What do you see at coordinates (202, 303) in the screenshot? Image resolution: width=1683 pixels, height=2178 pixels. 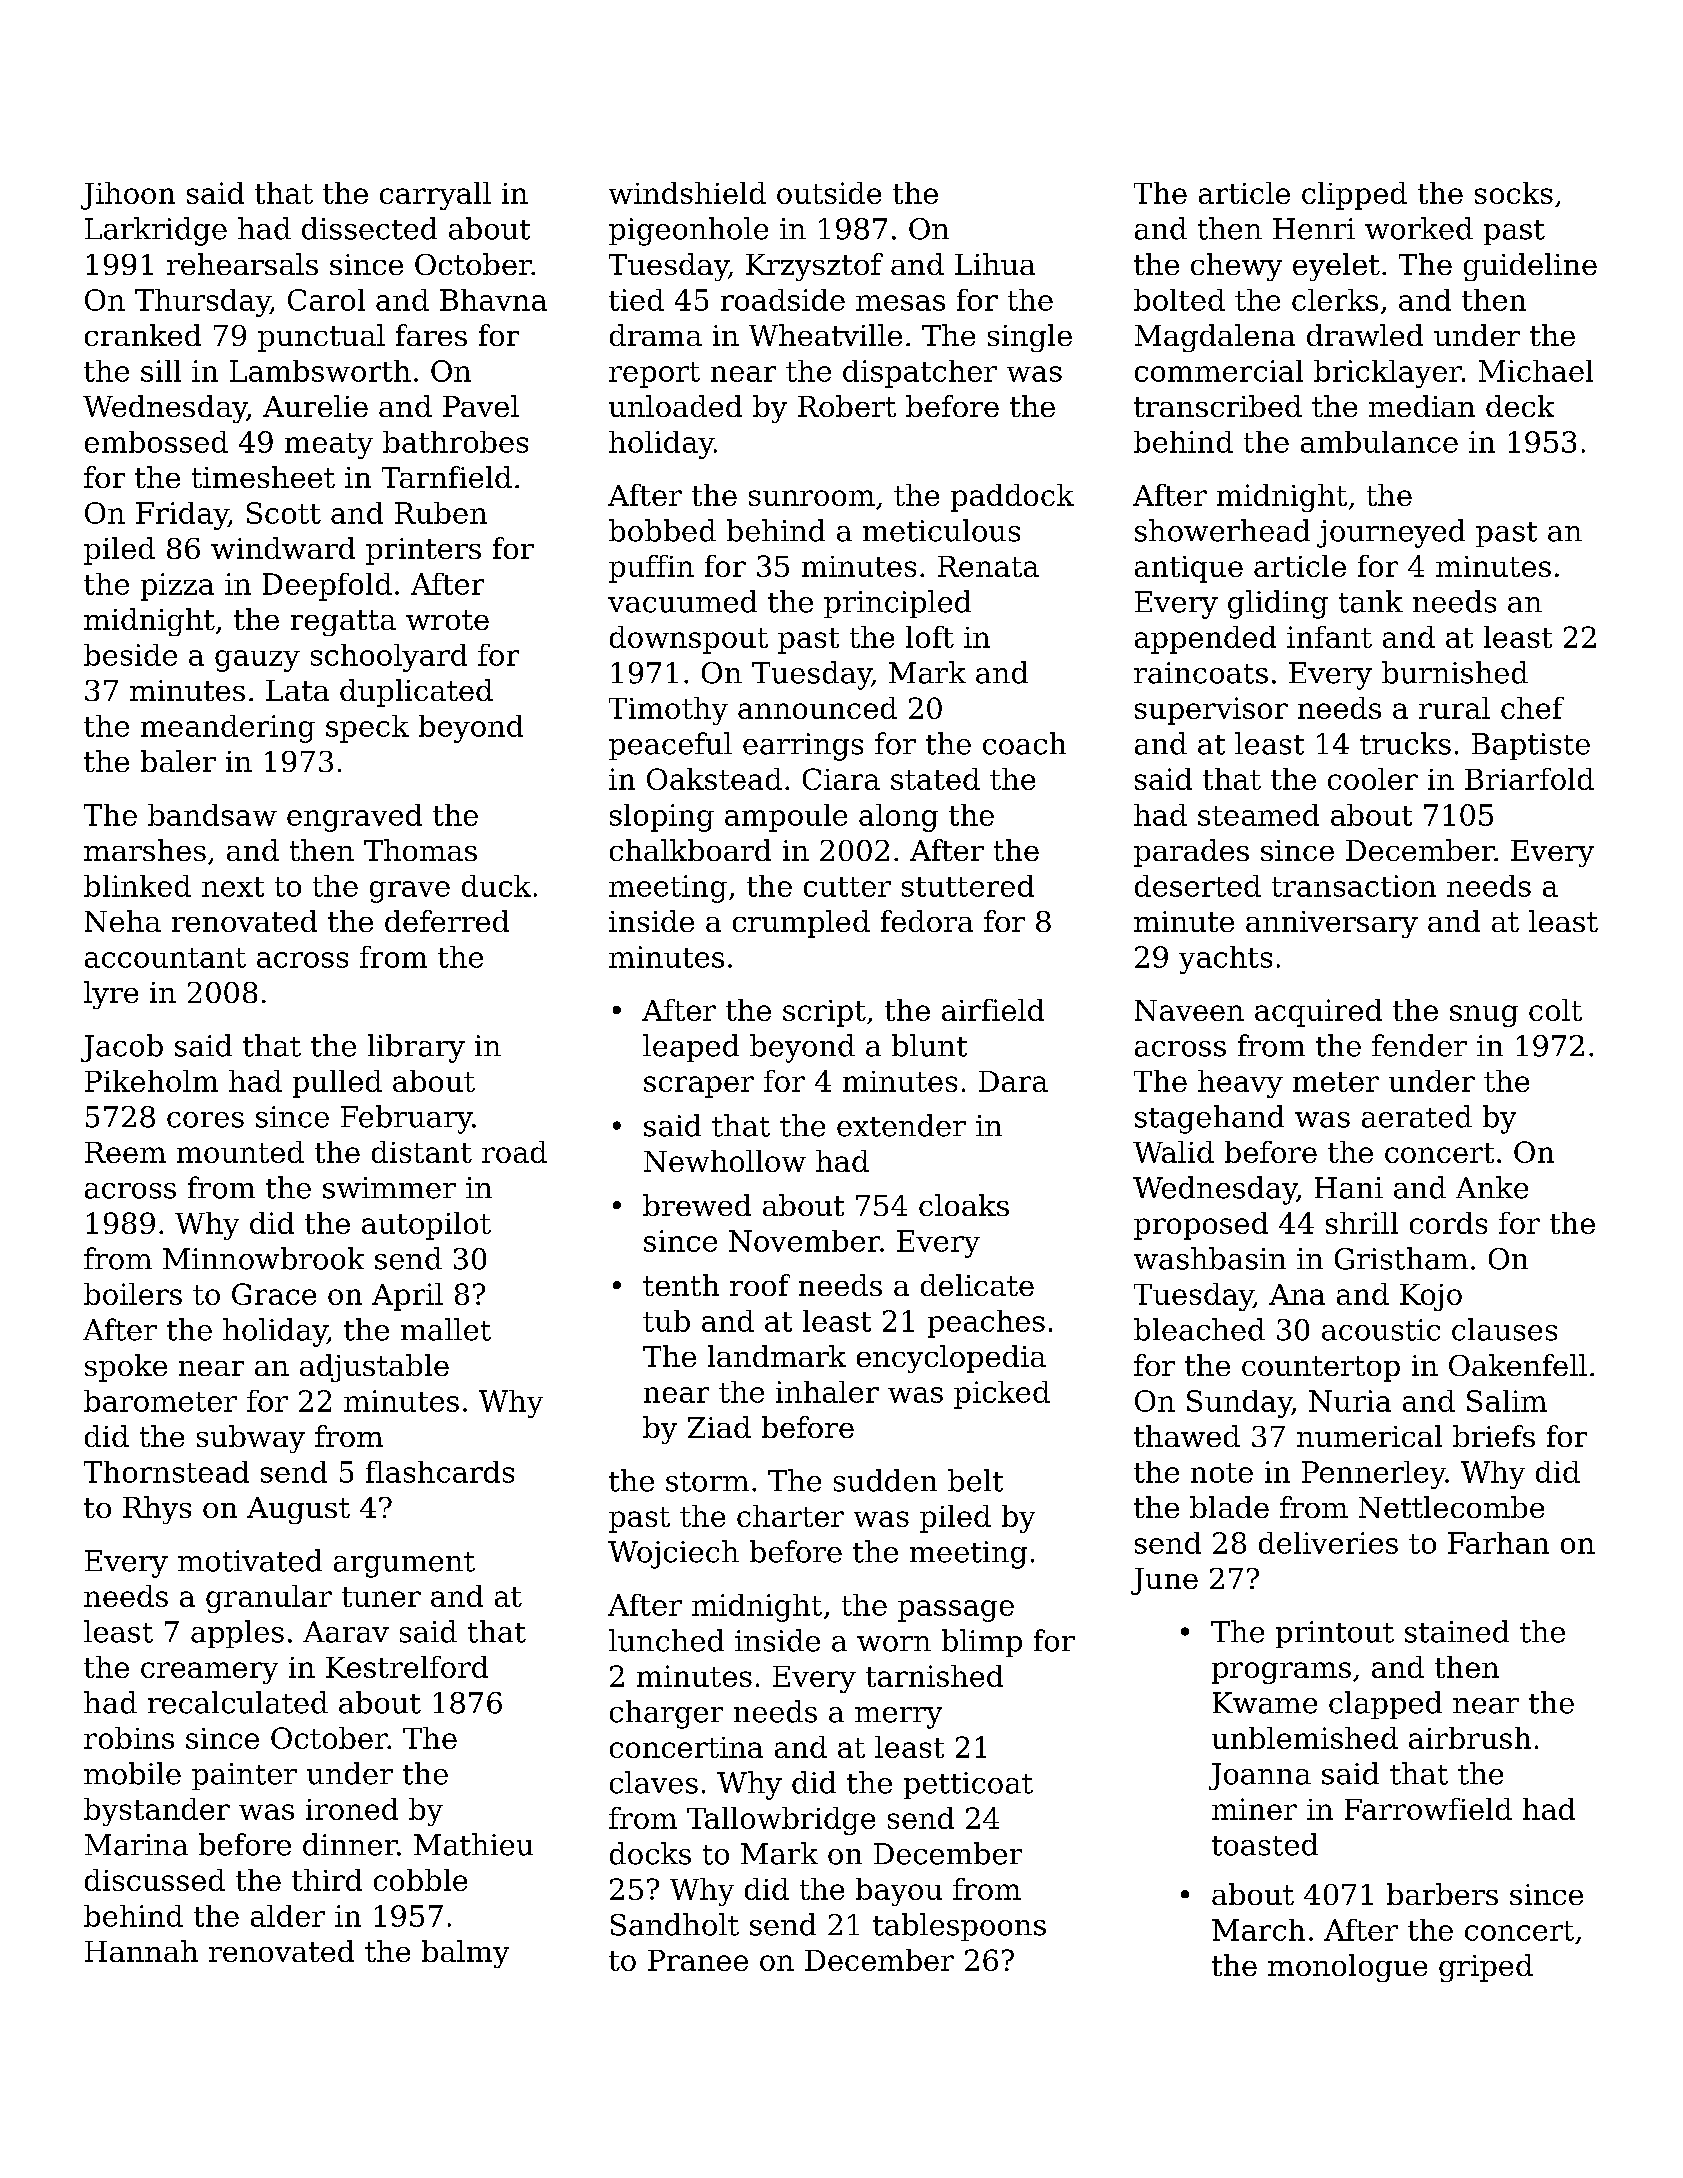 I see `Thursday` at bounding box center [202, 303].
